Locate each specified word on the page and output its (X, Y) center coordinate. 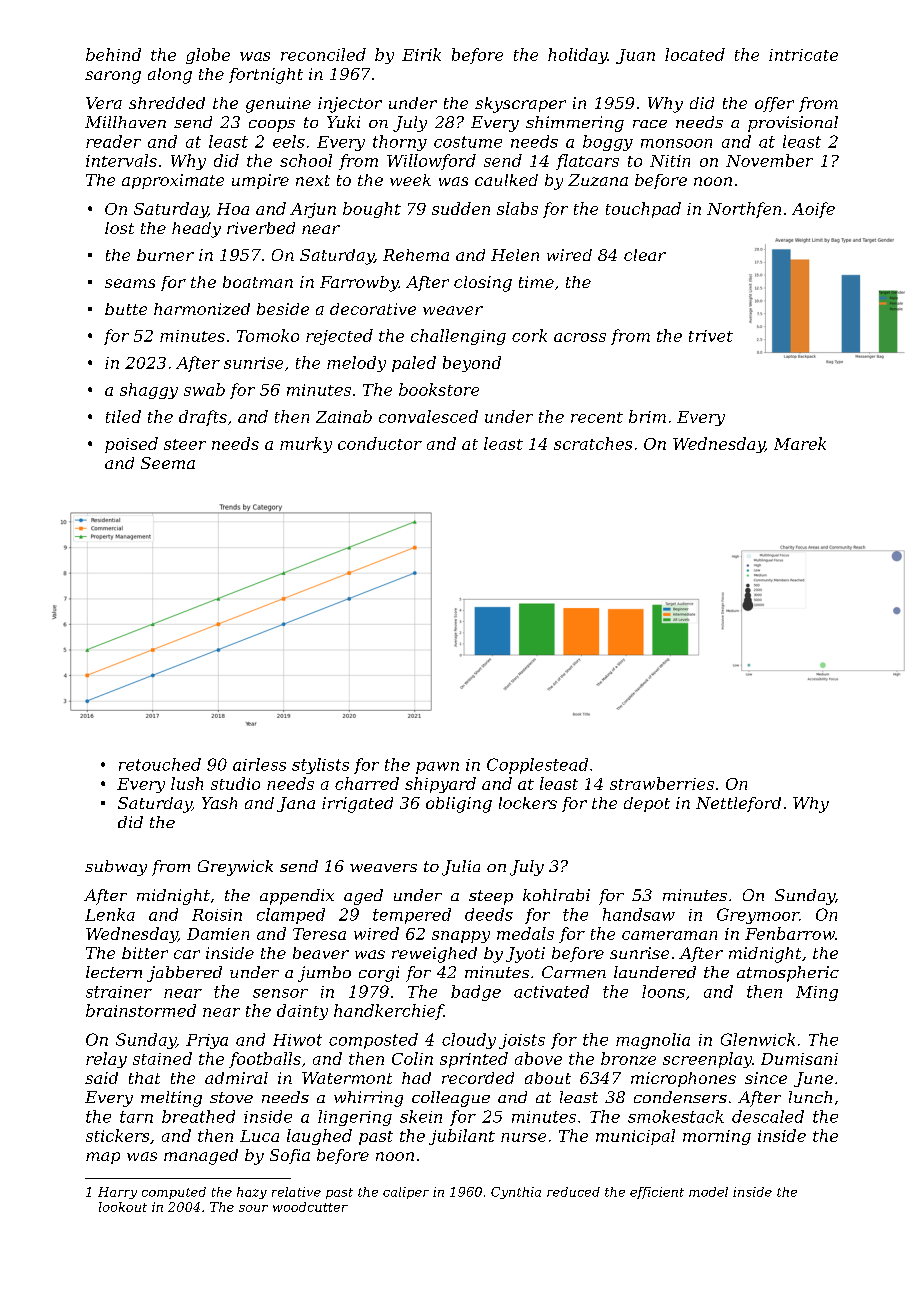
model (708, 1192)
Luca (259, 1136)
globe (208, 56)
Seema (168, 463)
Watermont (347, 1078)
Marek (800, 443)
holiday (577, 56)
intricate (803, 55)
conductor (380, 443)
